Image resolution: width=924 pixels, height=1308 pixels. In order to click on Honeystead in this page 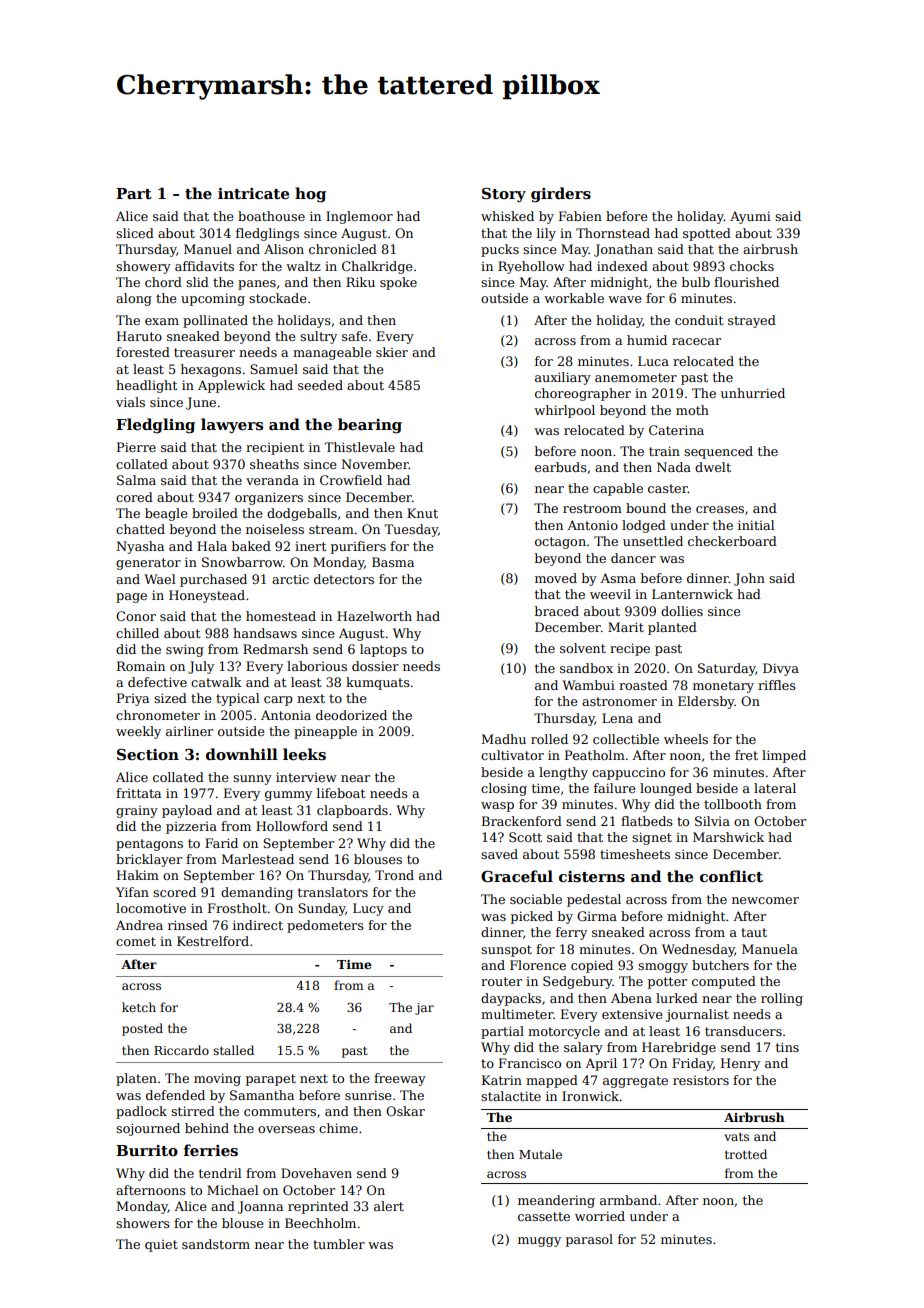, I will do `click(207, 596)`.
